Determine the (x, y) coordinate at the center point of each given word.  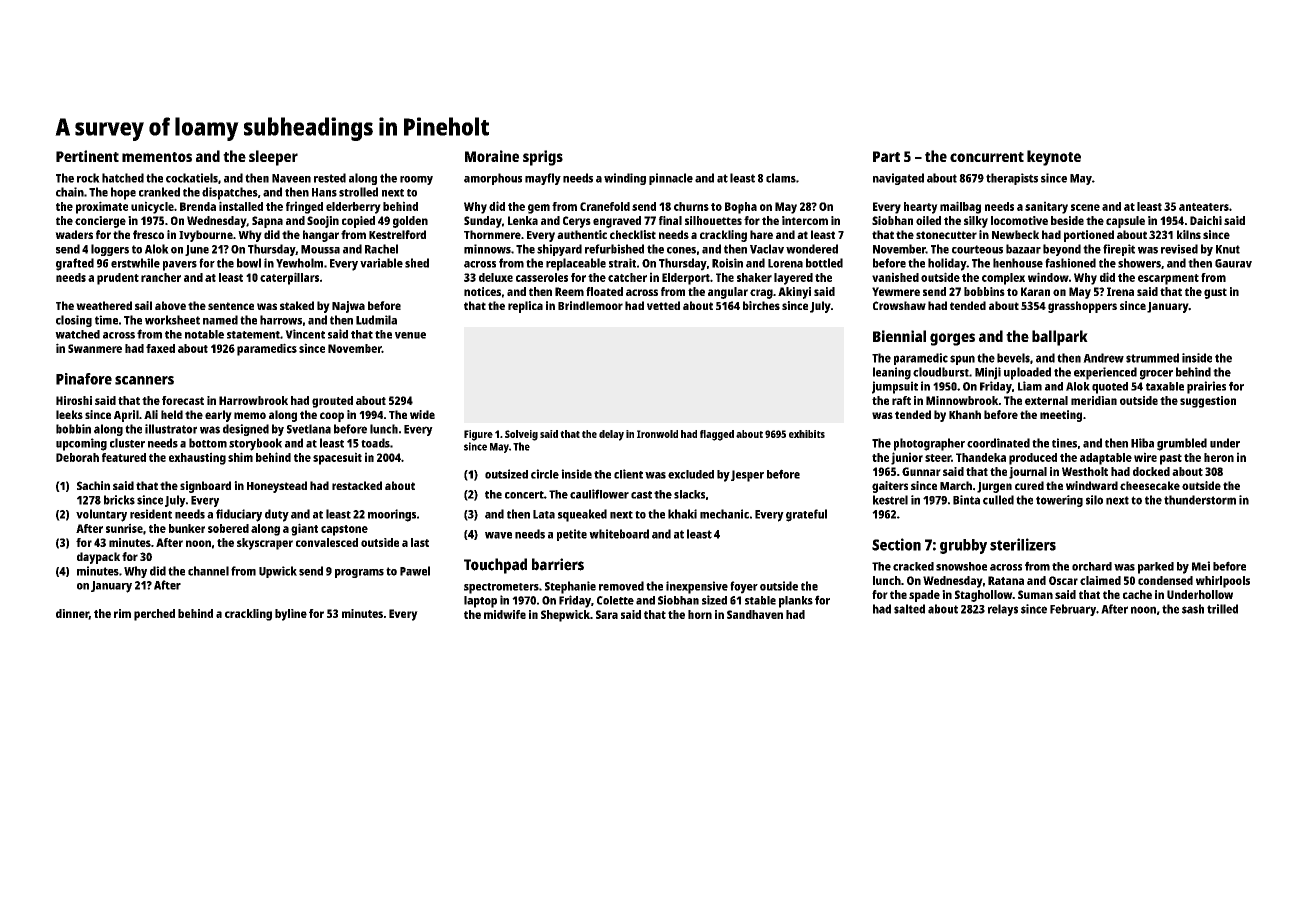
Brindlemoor (590, 305)
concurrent (987, 157)
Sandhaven (755, 614)
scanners (144, 380)
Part (886, 156)
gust (1215, 293)
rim (122, 613)
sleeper (273, 158)
